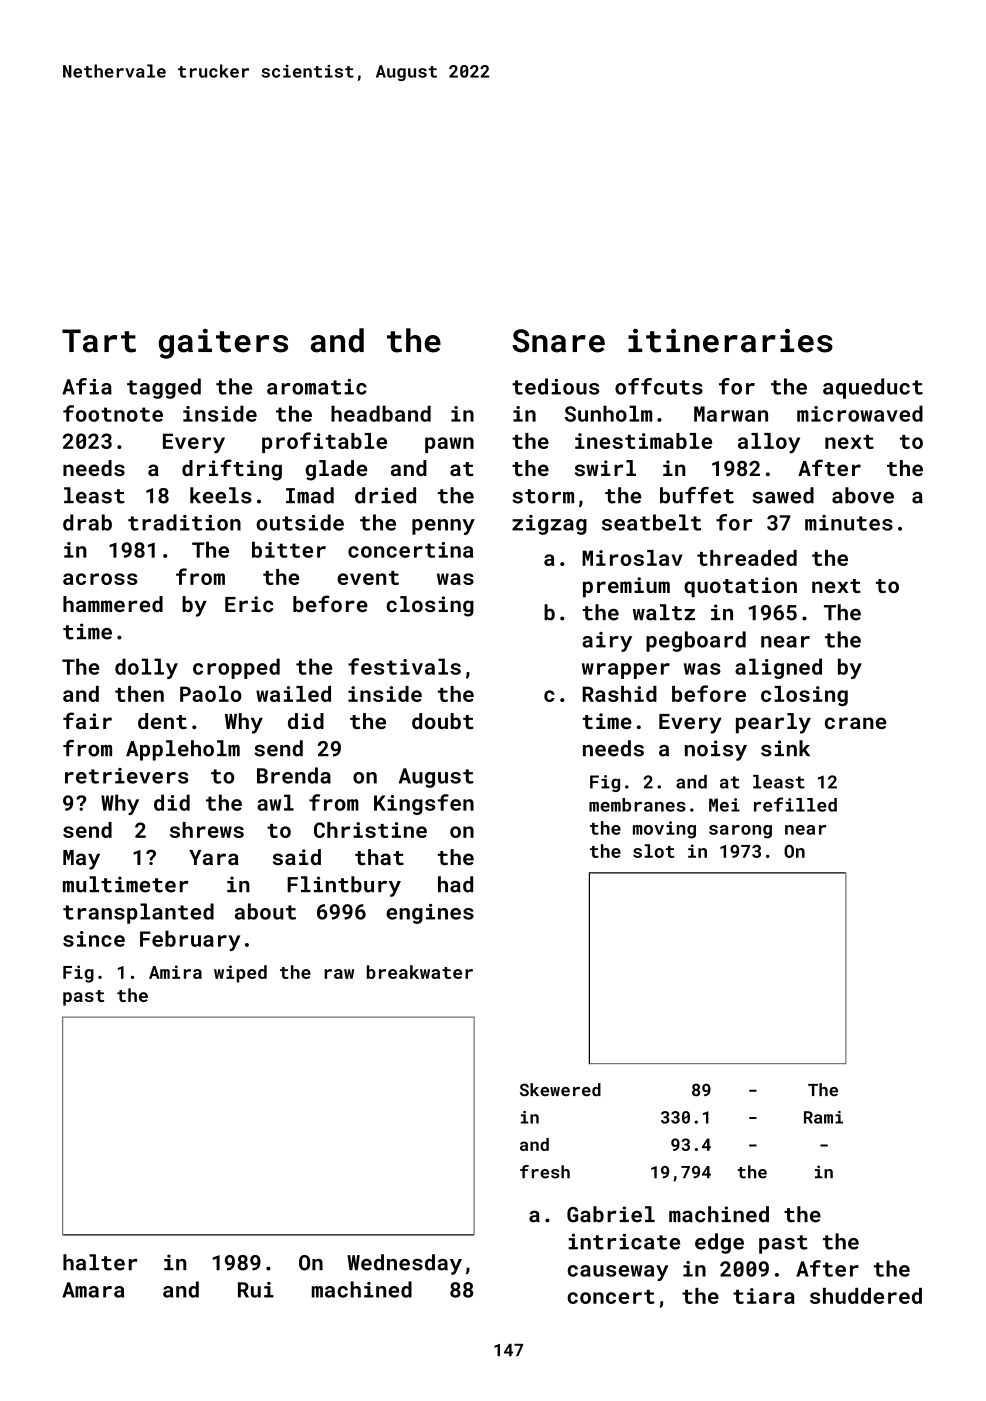 This document has height=1401, width=986. I want to click on event, so click(368, 578).
